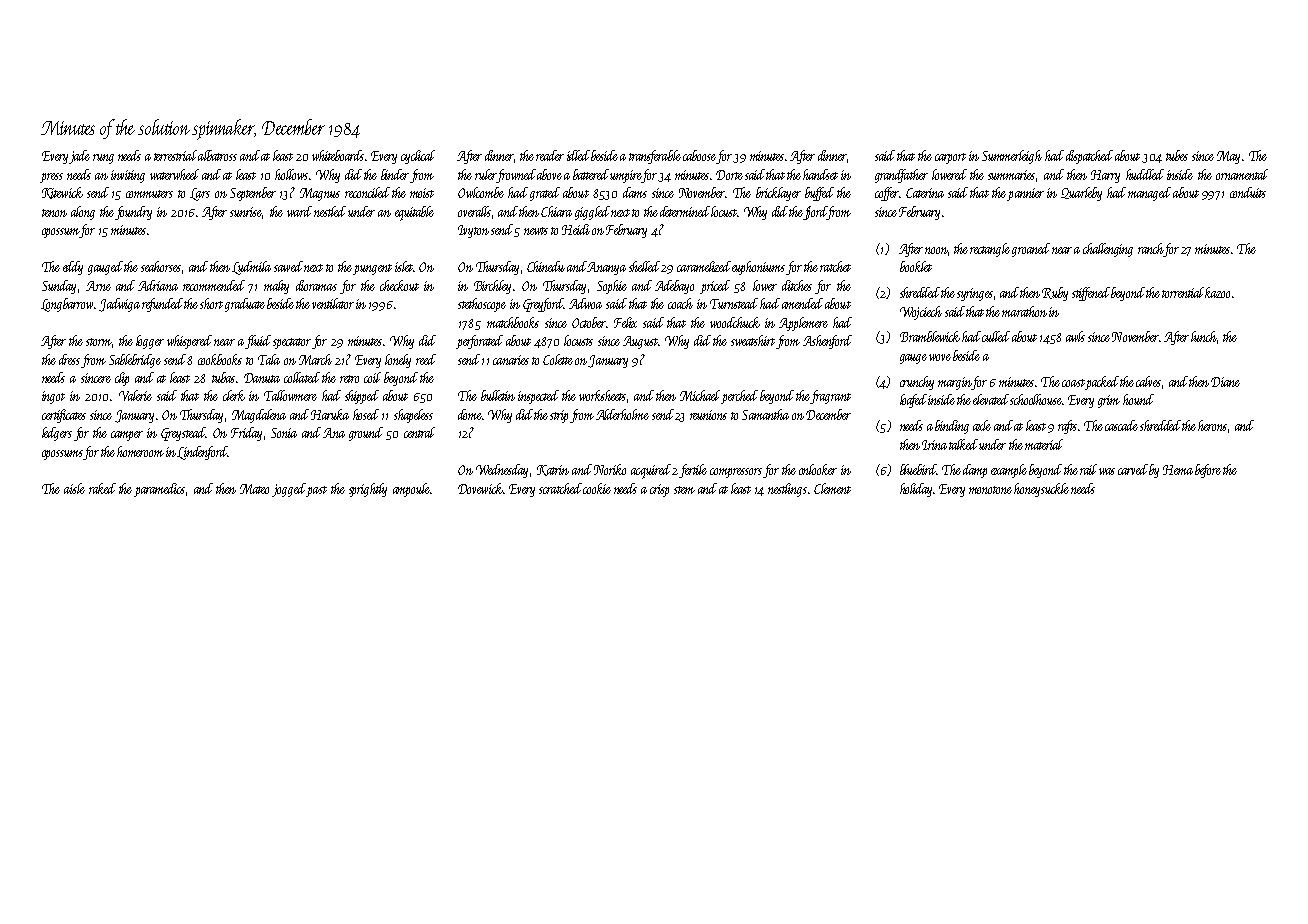 This screenshot has width=1308, height=924. Describe the element at coordinates (1248, 192) in the screenshot. I see `conduits` at that location.
